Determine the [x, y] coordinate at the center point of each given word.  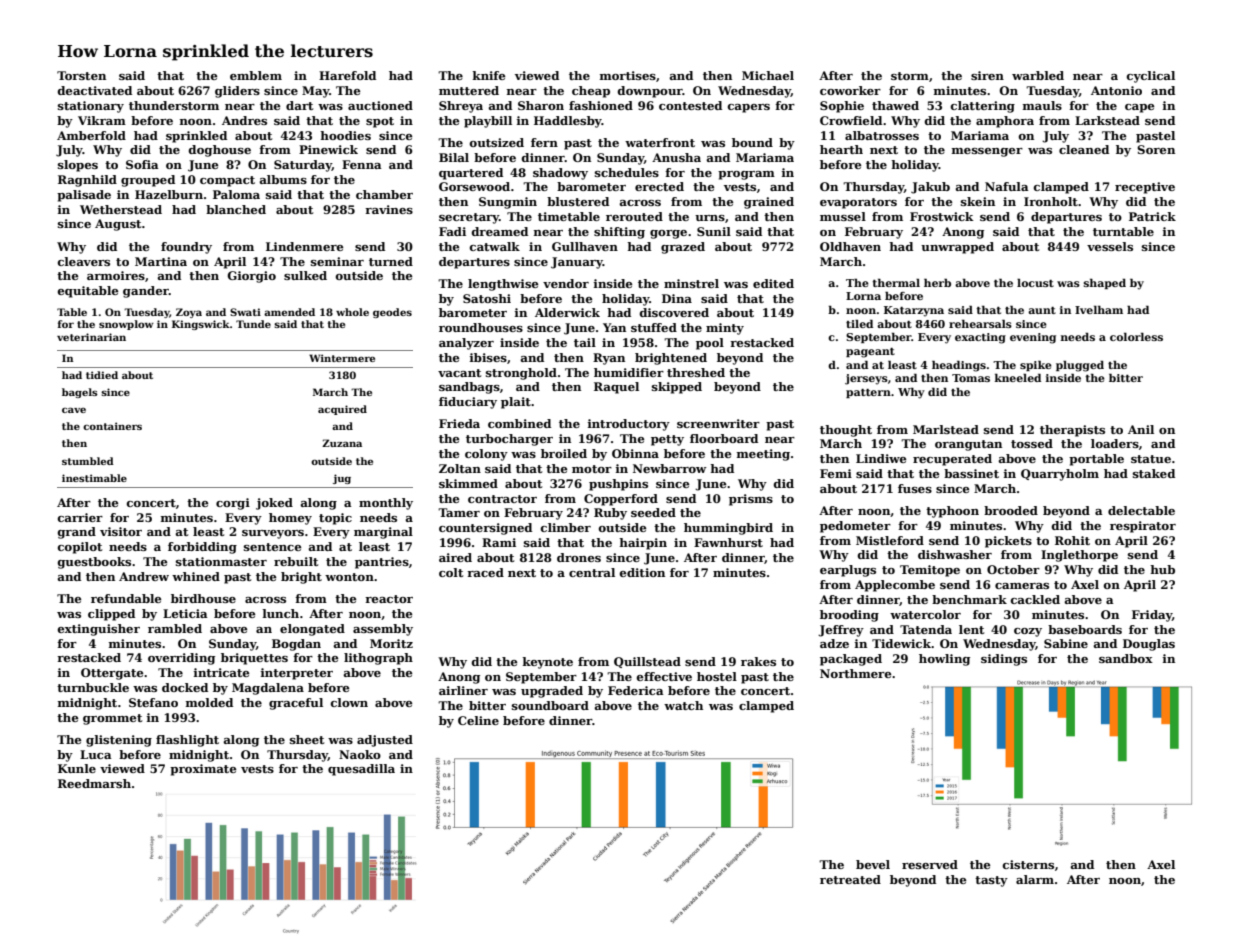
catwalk [495, 246]
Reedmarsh [94, 783]
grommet [112, 719]
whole [352, 312]
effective [664, 676]
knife [489, 75]
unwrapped [957, 248]
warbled [1038, 75]
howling [944, 660]
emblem [256, 75]
